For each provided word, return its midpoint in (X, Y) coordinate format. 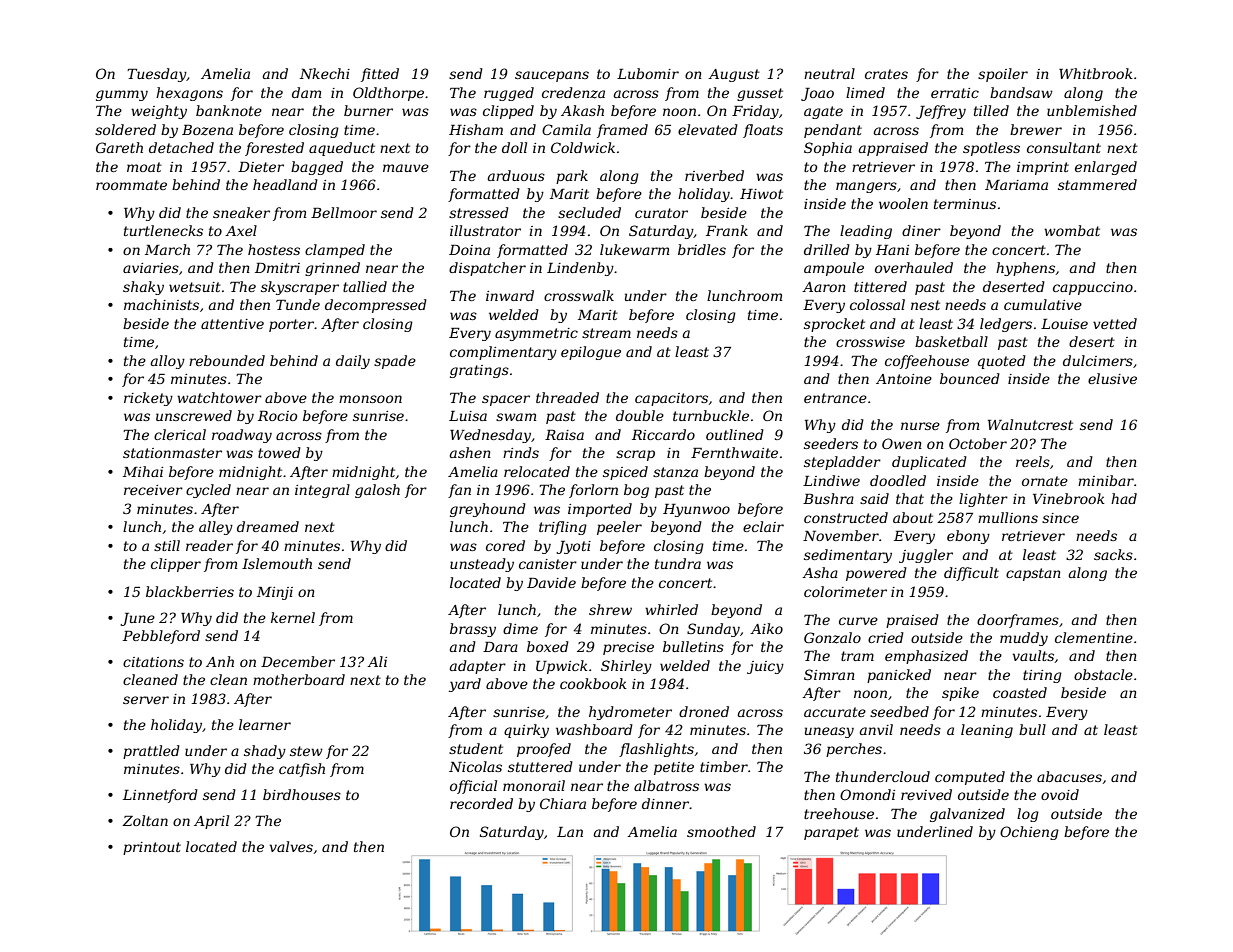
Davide (551, 582)
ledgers (1006, 325)
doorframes (1018, 621)
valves (291, 846)
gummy (122, 95)
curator (661, 213)
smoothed (721, 831)
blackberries (190, 591)
